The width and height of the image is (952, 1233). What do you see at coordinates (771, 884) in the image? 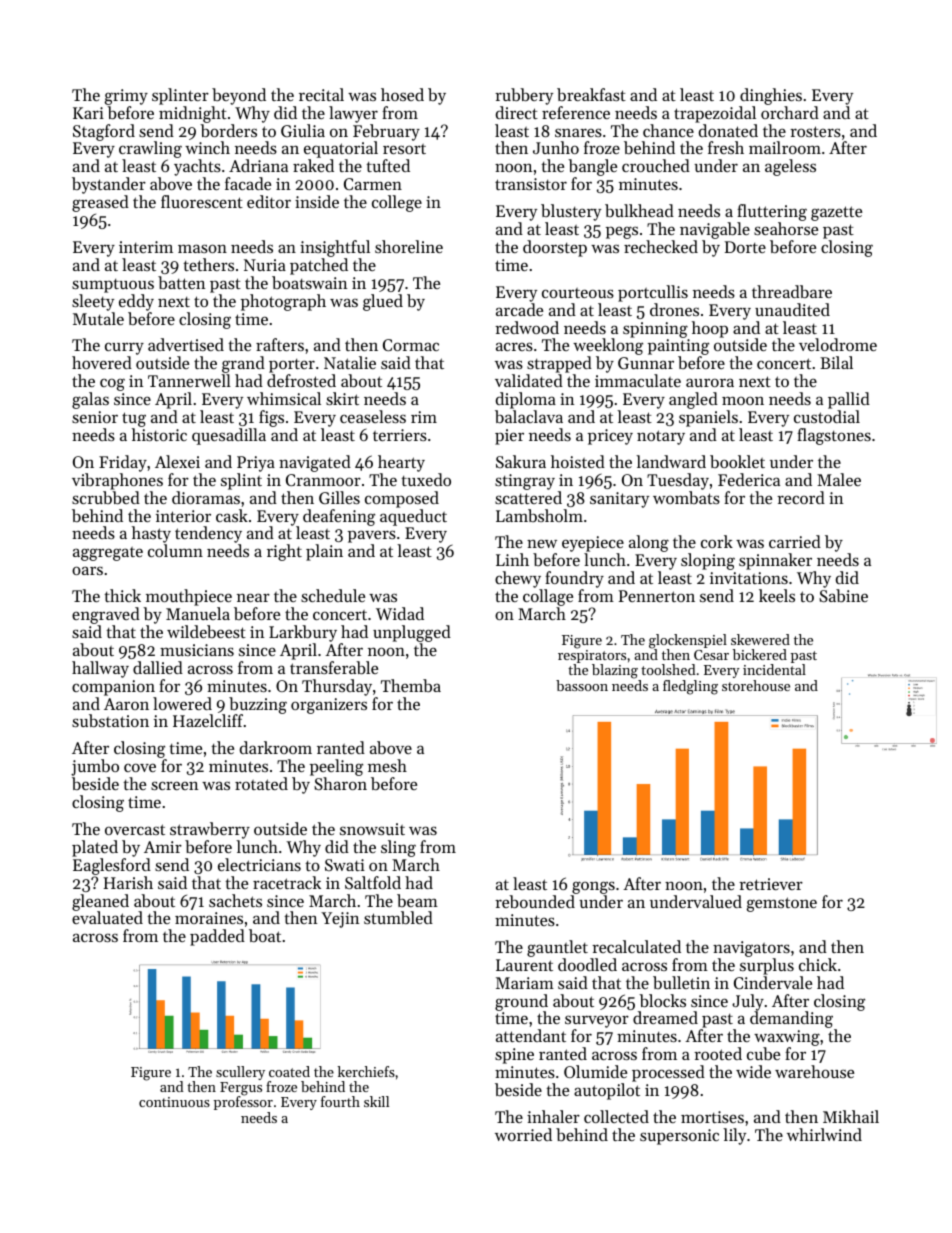
I see `retriever` at bounding box center [771, 884].
